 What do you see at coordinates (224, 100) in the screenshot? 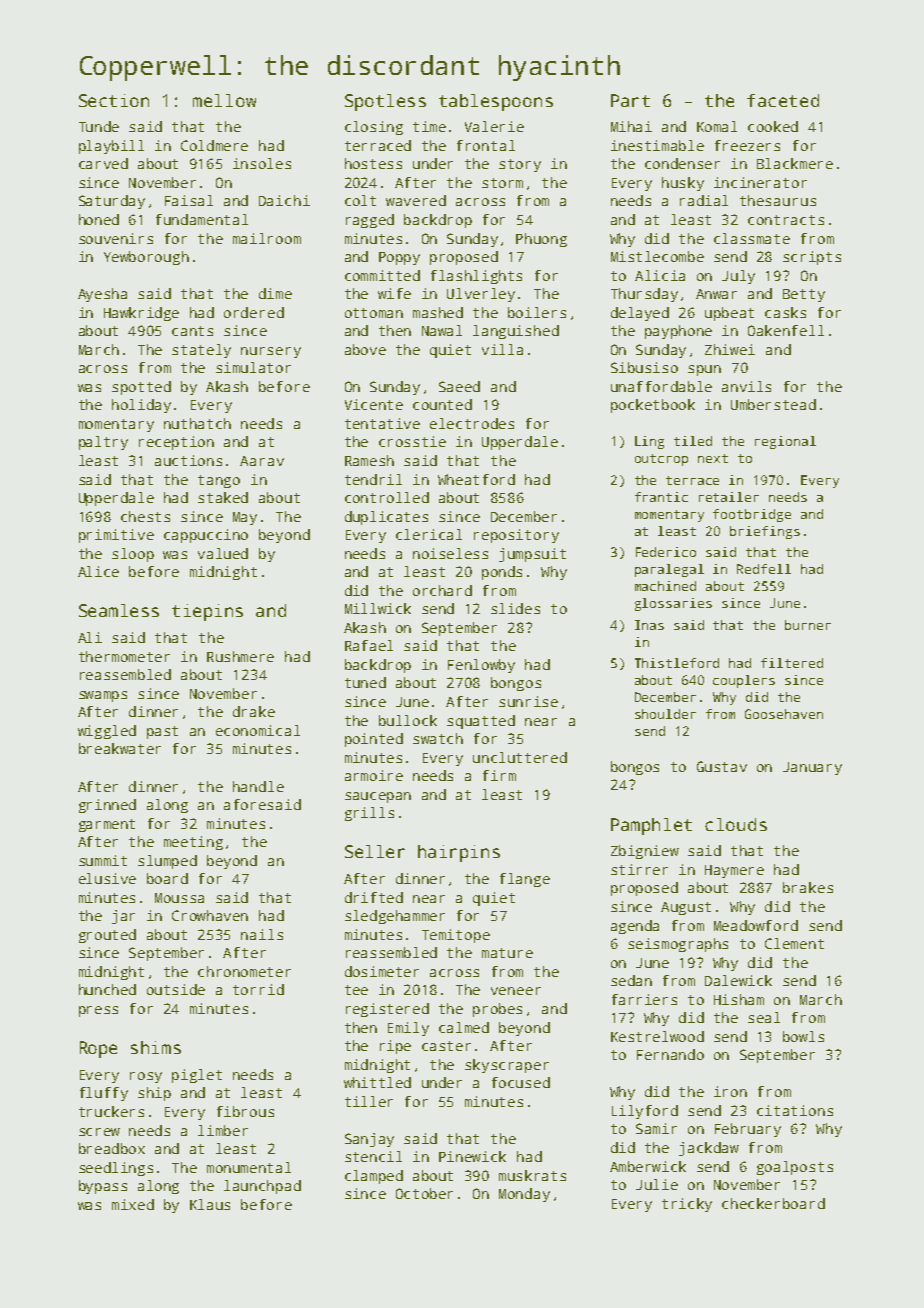
I see `mellow` at bounding box center [224, 100].
